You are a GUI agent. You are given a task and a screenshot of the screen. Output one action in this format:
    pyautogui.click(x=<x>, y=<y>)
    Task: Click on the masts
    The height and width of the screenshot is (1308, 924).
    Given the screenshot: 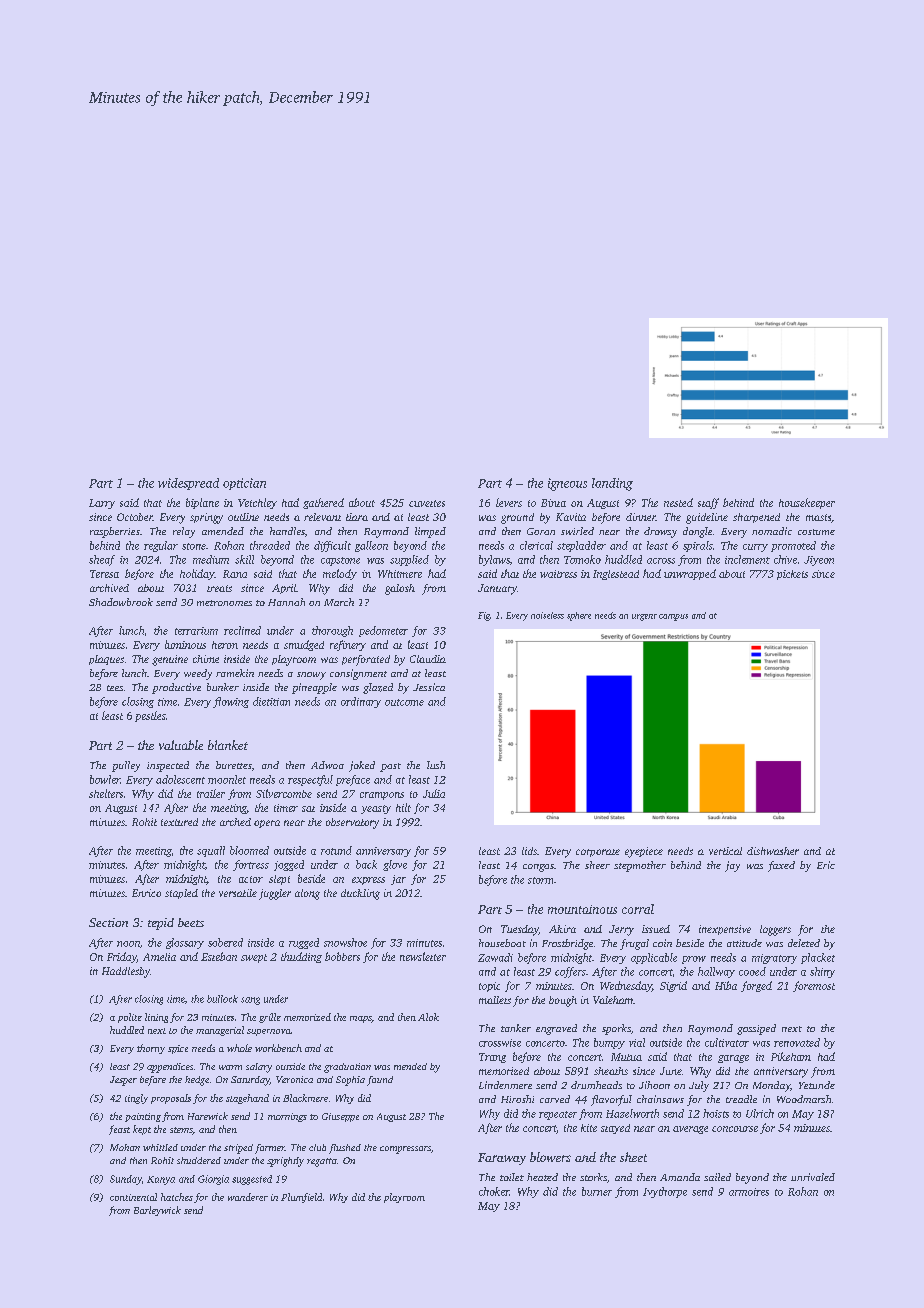 What is the action you would take?
    pyautogui.click(x=818, y=517)
